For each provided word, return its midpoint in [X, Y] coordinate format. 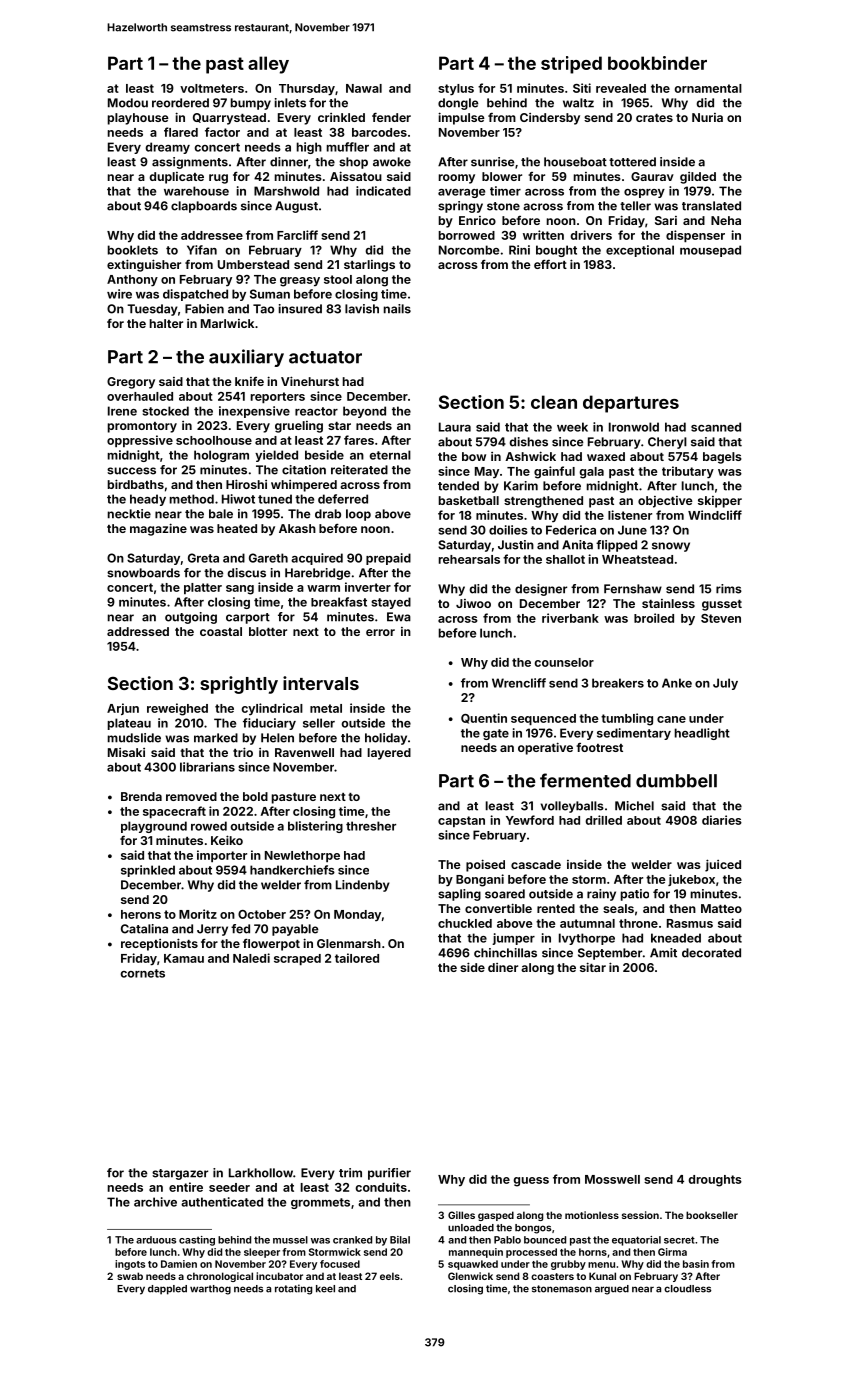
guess [531, 1182]
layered [389, 754]
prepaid [388, 559]
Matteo [721, 908]
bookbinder [657, 63]
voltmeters [212, 88]
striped [571, 65]
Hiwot [238, 499]
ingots [130, 1265]
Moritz [198, 914]
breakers [618, 683]
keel [325, 1289]
